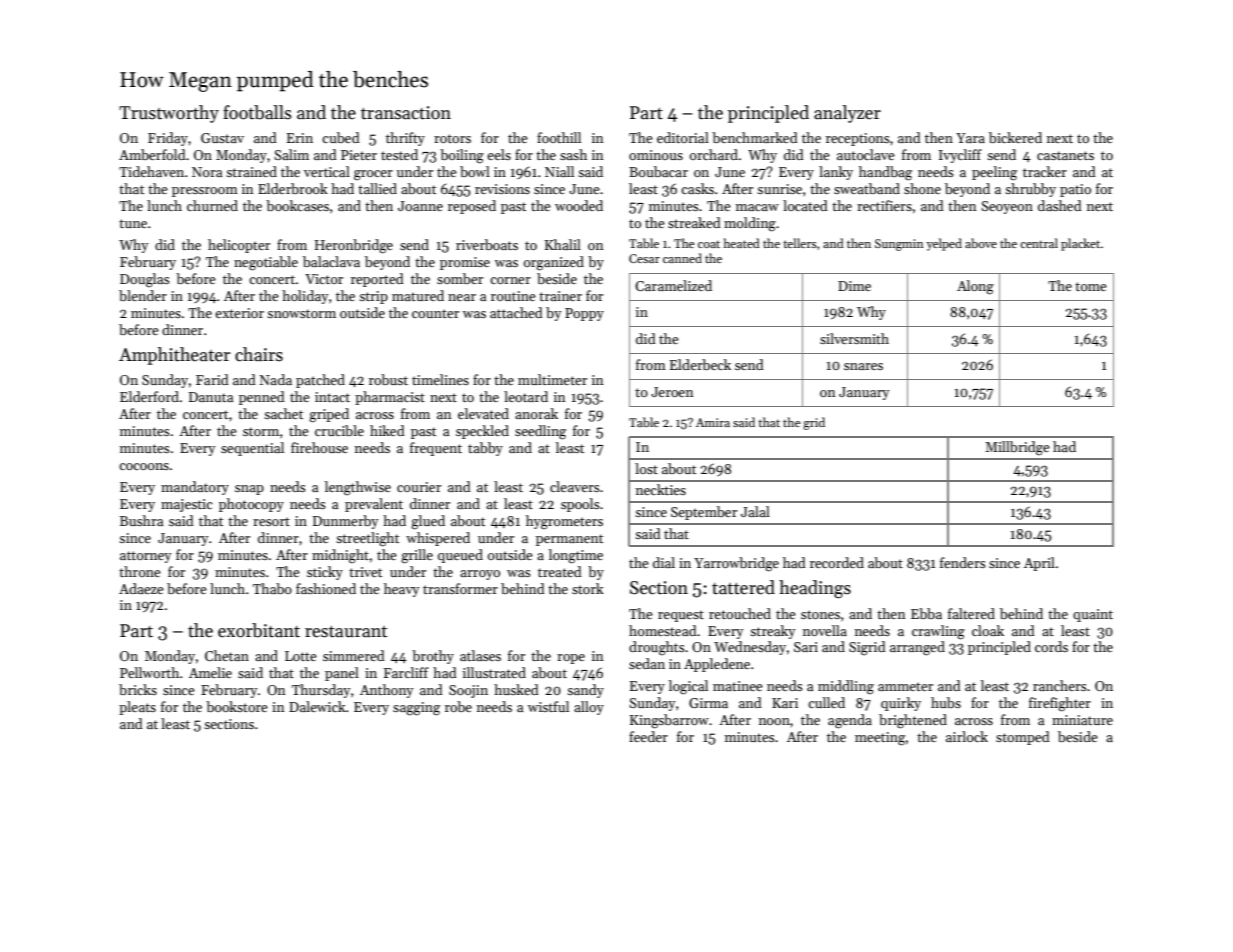 This page has height=952, width=1233. I want to click on Ebba, so click(926, 613).
